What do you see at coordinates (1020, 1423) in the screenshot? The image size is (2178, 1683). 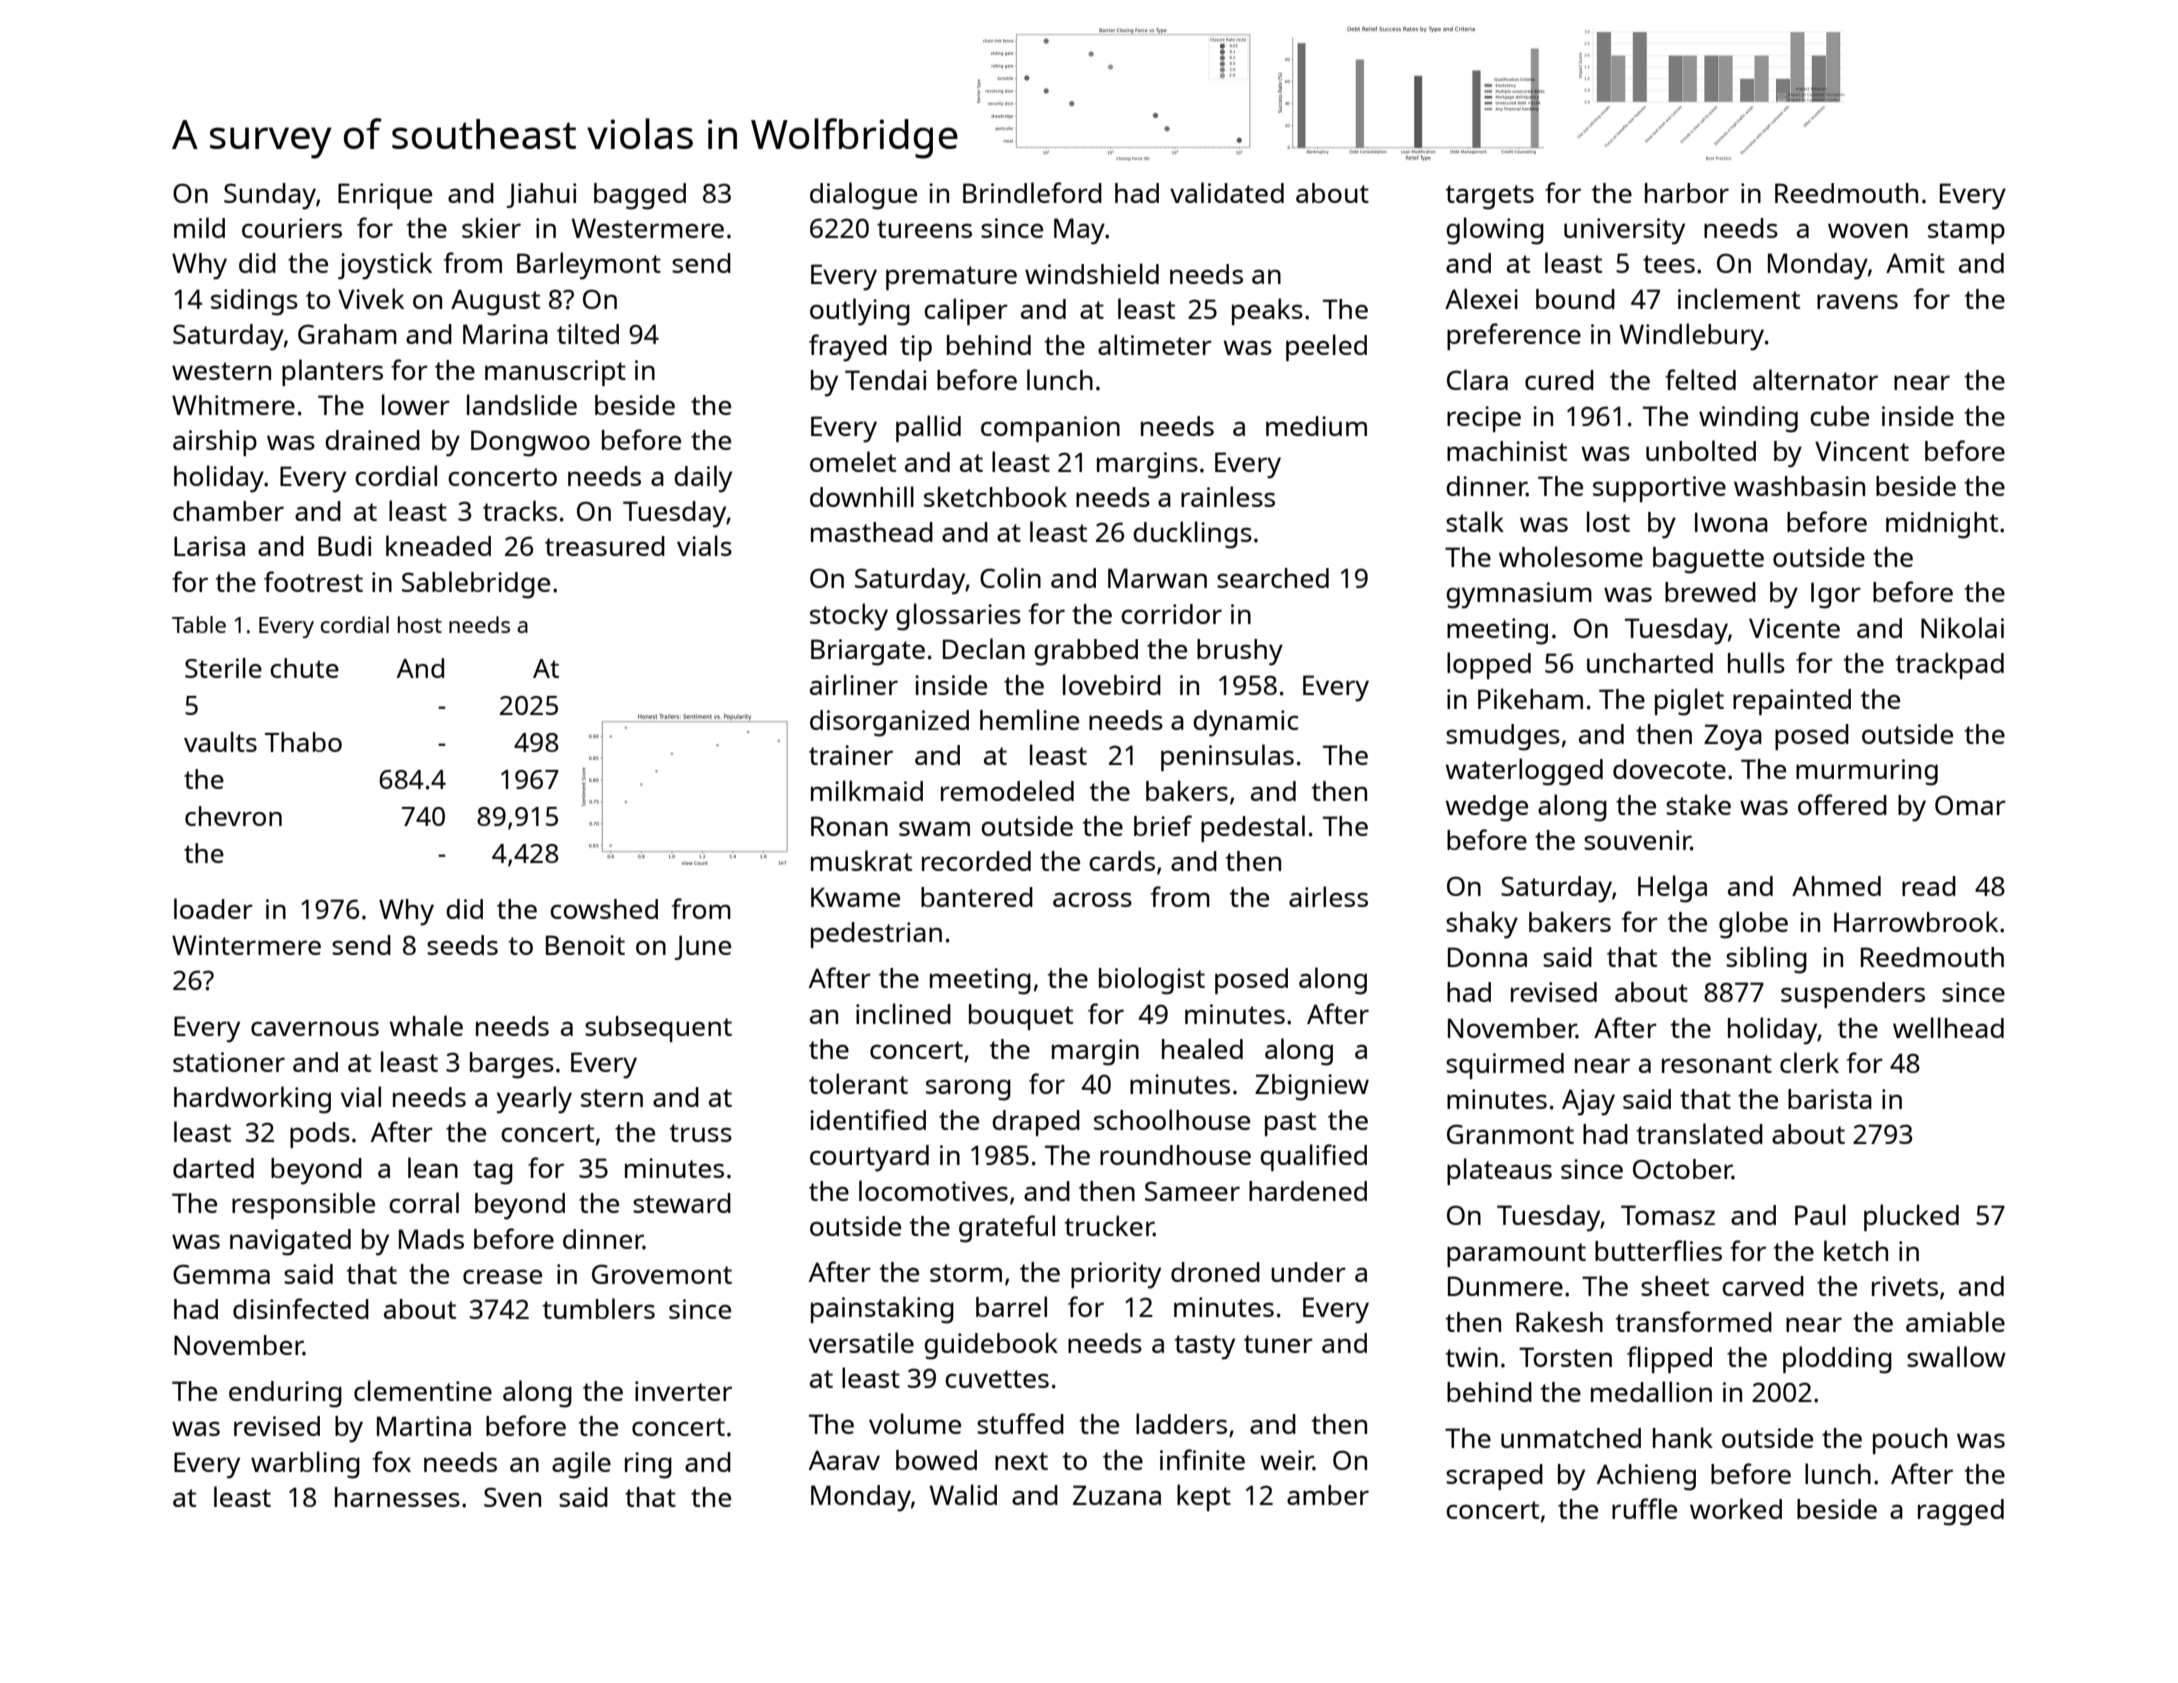 I see `stuffed` at bounding box center [1020, 1423].
